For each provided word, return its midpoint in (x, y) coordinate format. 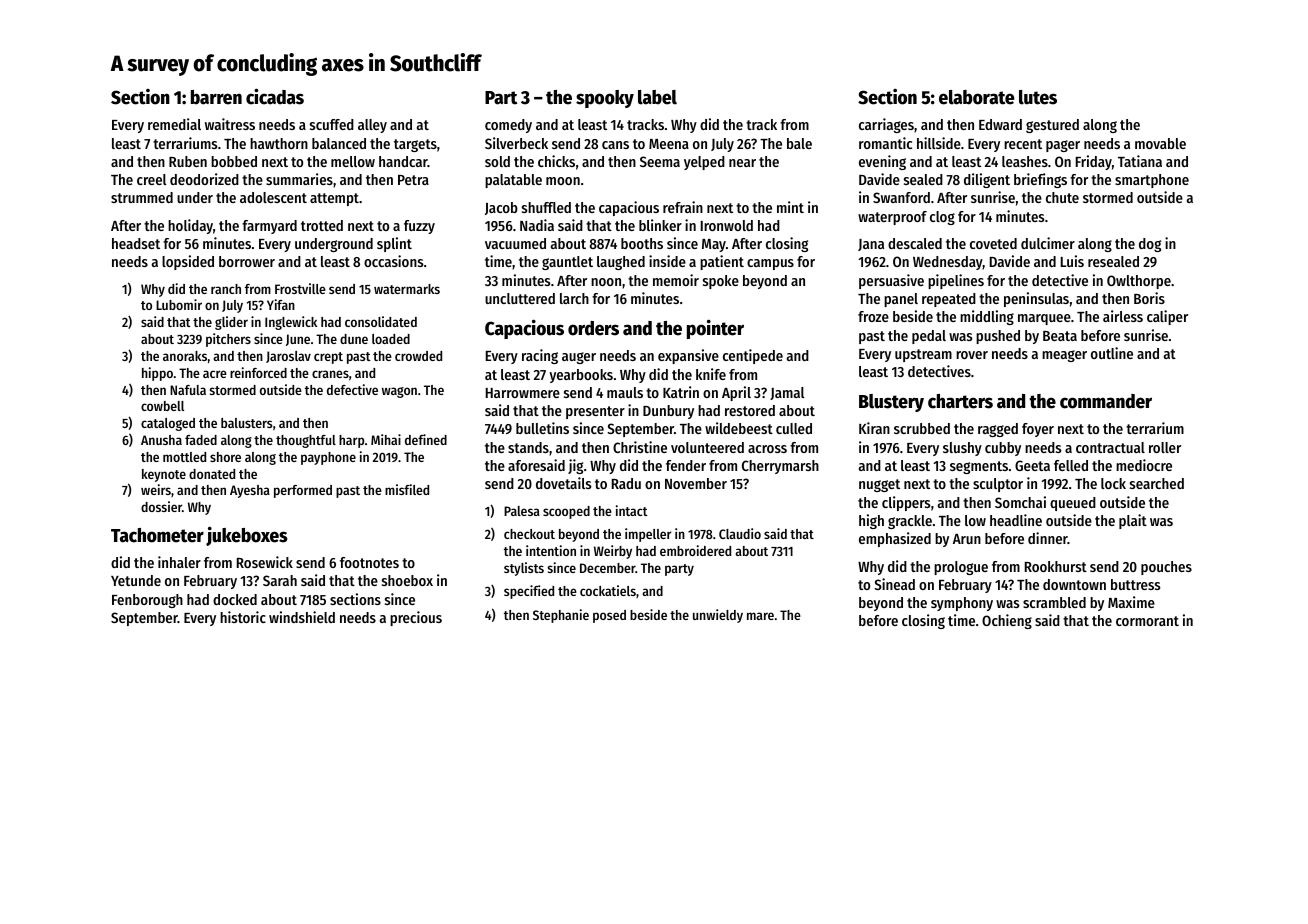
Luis (1072, 261)
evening (882, 162)
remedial (174, 124)
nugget (879, 485)
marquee (1044, 319)
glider (231, 323)
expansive (688, 356)
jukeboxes (247, 536)
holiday (190, 226)
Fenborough (147, 601)
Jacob (501, 208)
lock (1113, 483)
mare (760, 616)
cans (615, 145)
